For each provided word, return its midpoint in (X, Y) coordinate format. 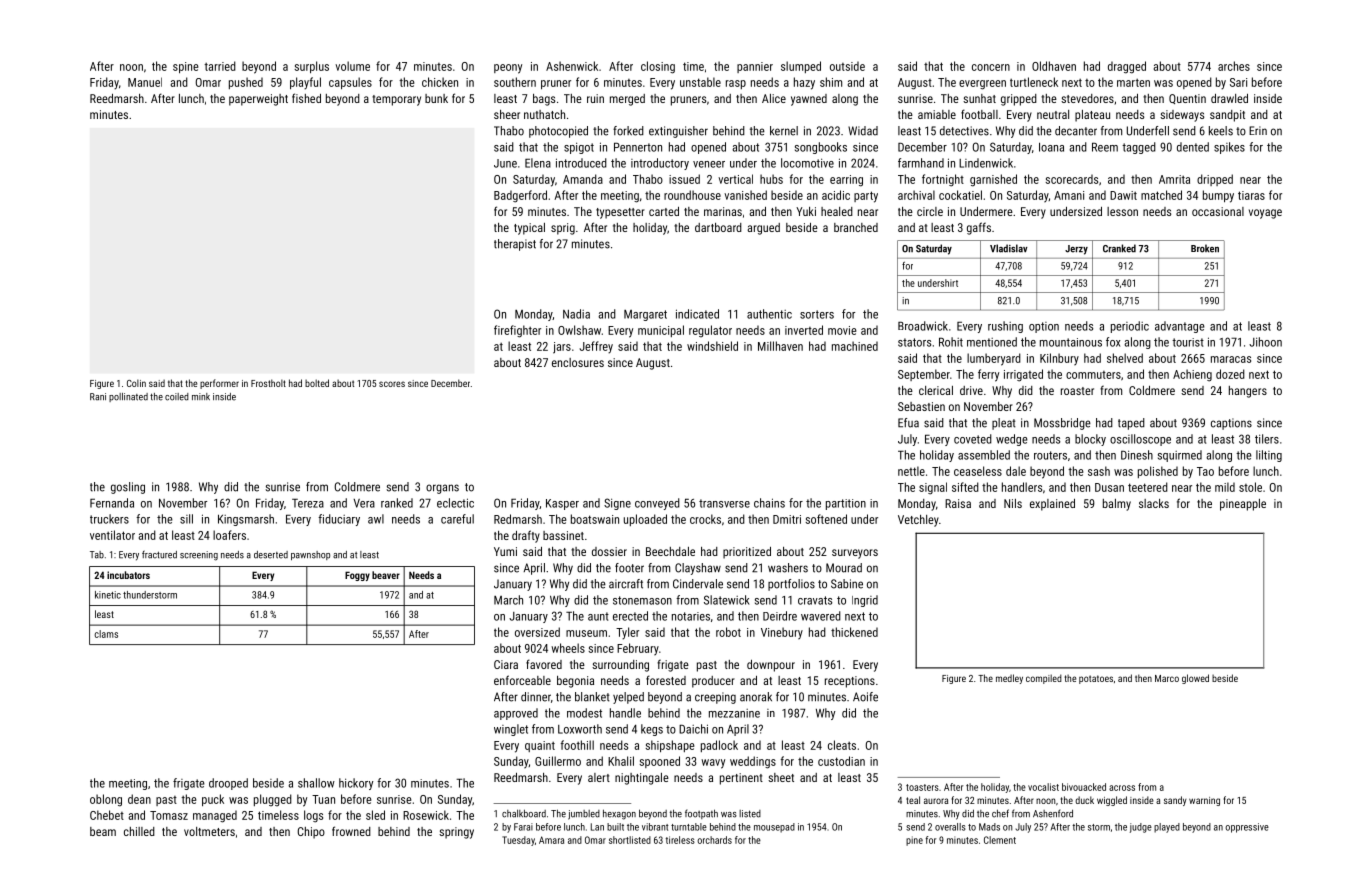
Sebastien (921, 406)
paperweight (258, 100)
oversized (537, 632)
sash (1099, 471)
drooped (228, 784)
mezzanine (734, 713)
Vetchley (918, 521)
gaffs (979, 228)
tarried (220, 66)
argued (763, 229)
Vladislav (1009, 248)
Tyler (627, 633)
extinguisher (678, 132)
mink (201, 396)
